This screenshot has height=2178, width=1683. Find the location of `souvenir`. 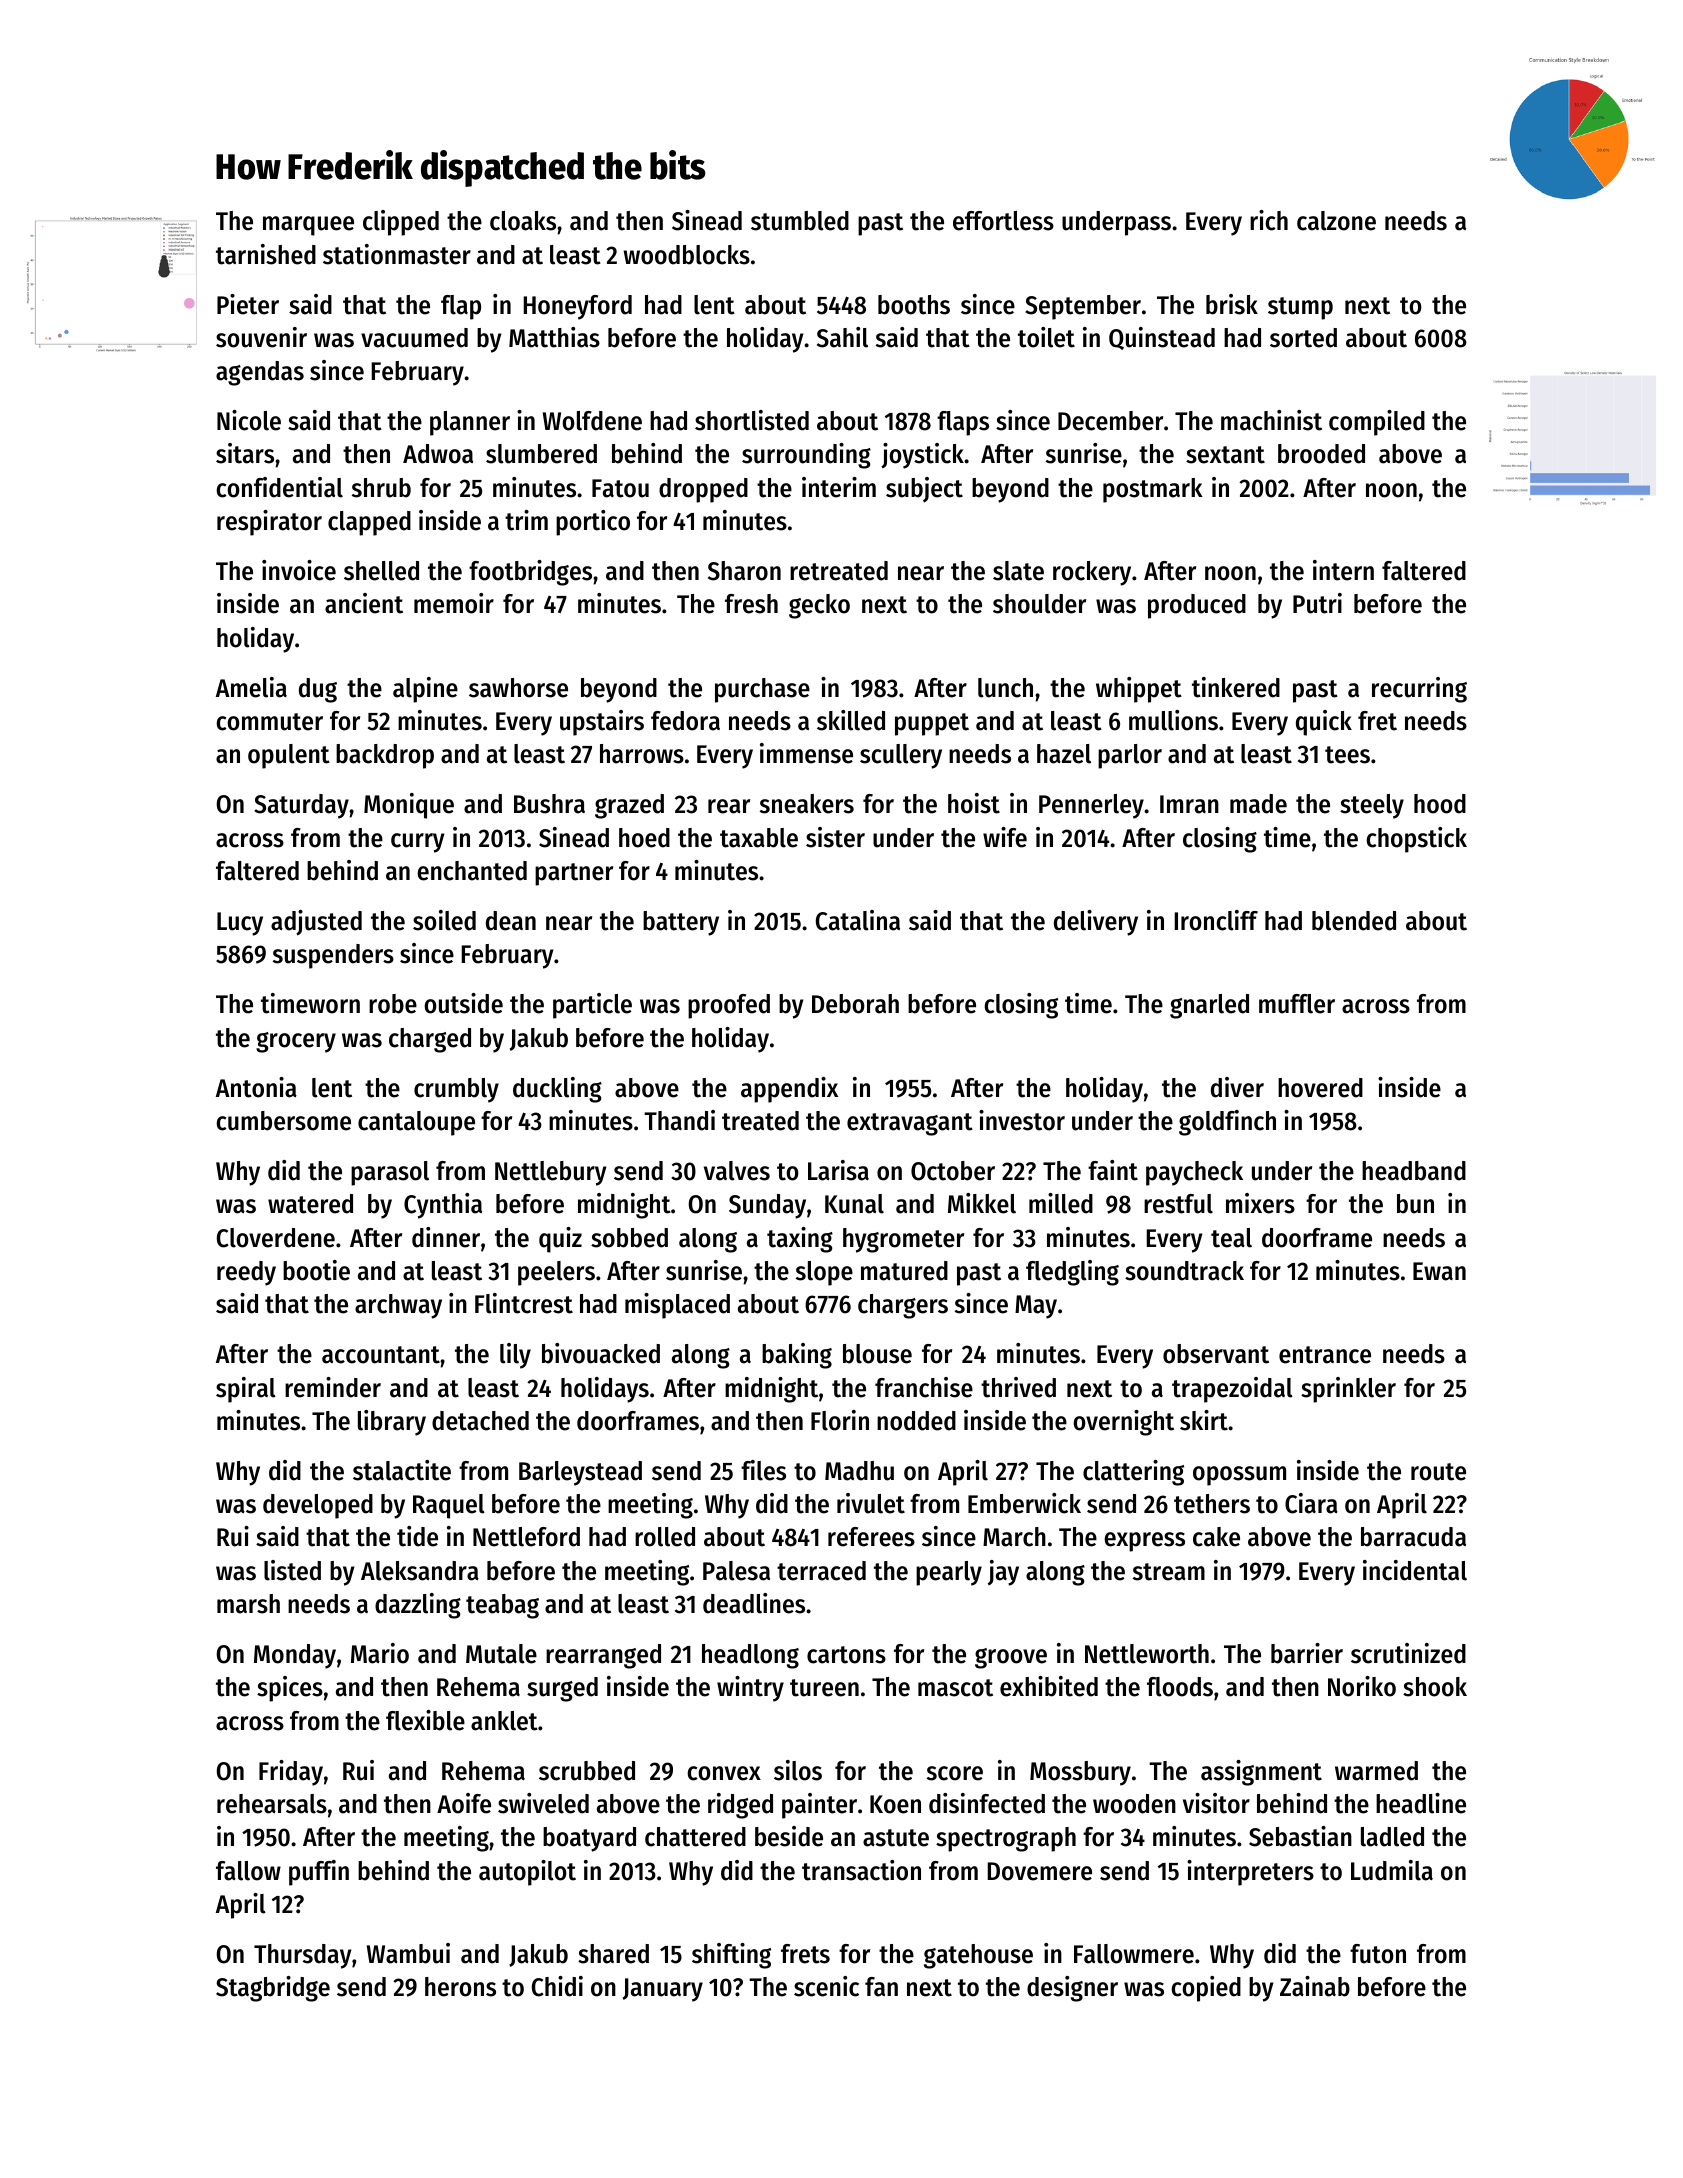

souvenir is located at coordinates (261, 337).
